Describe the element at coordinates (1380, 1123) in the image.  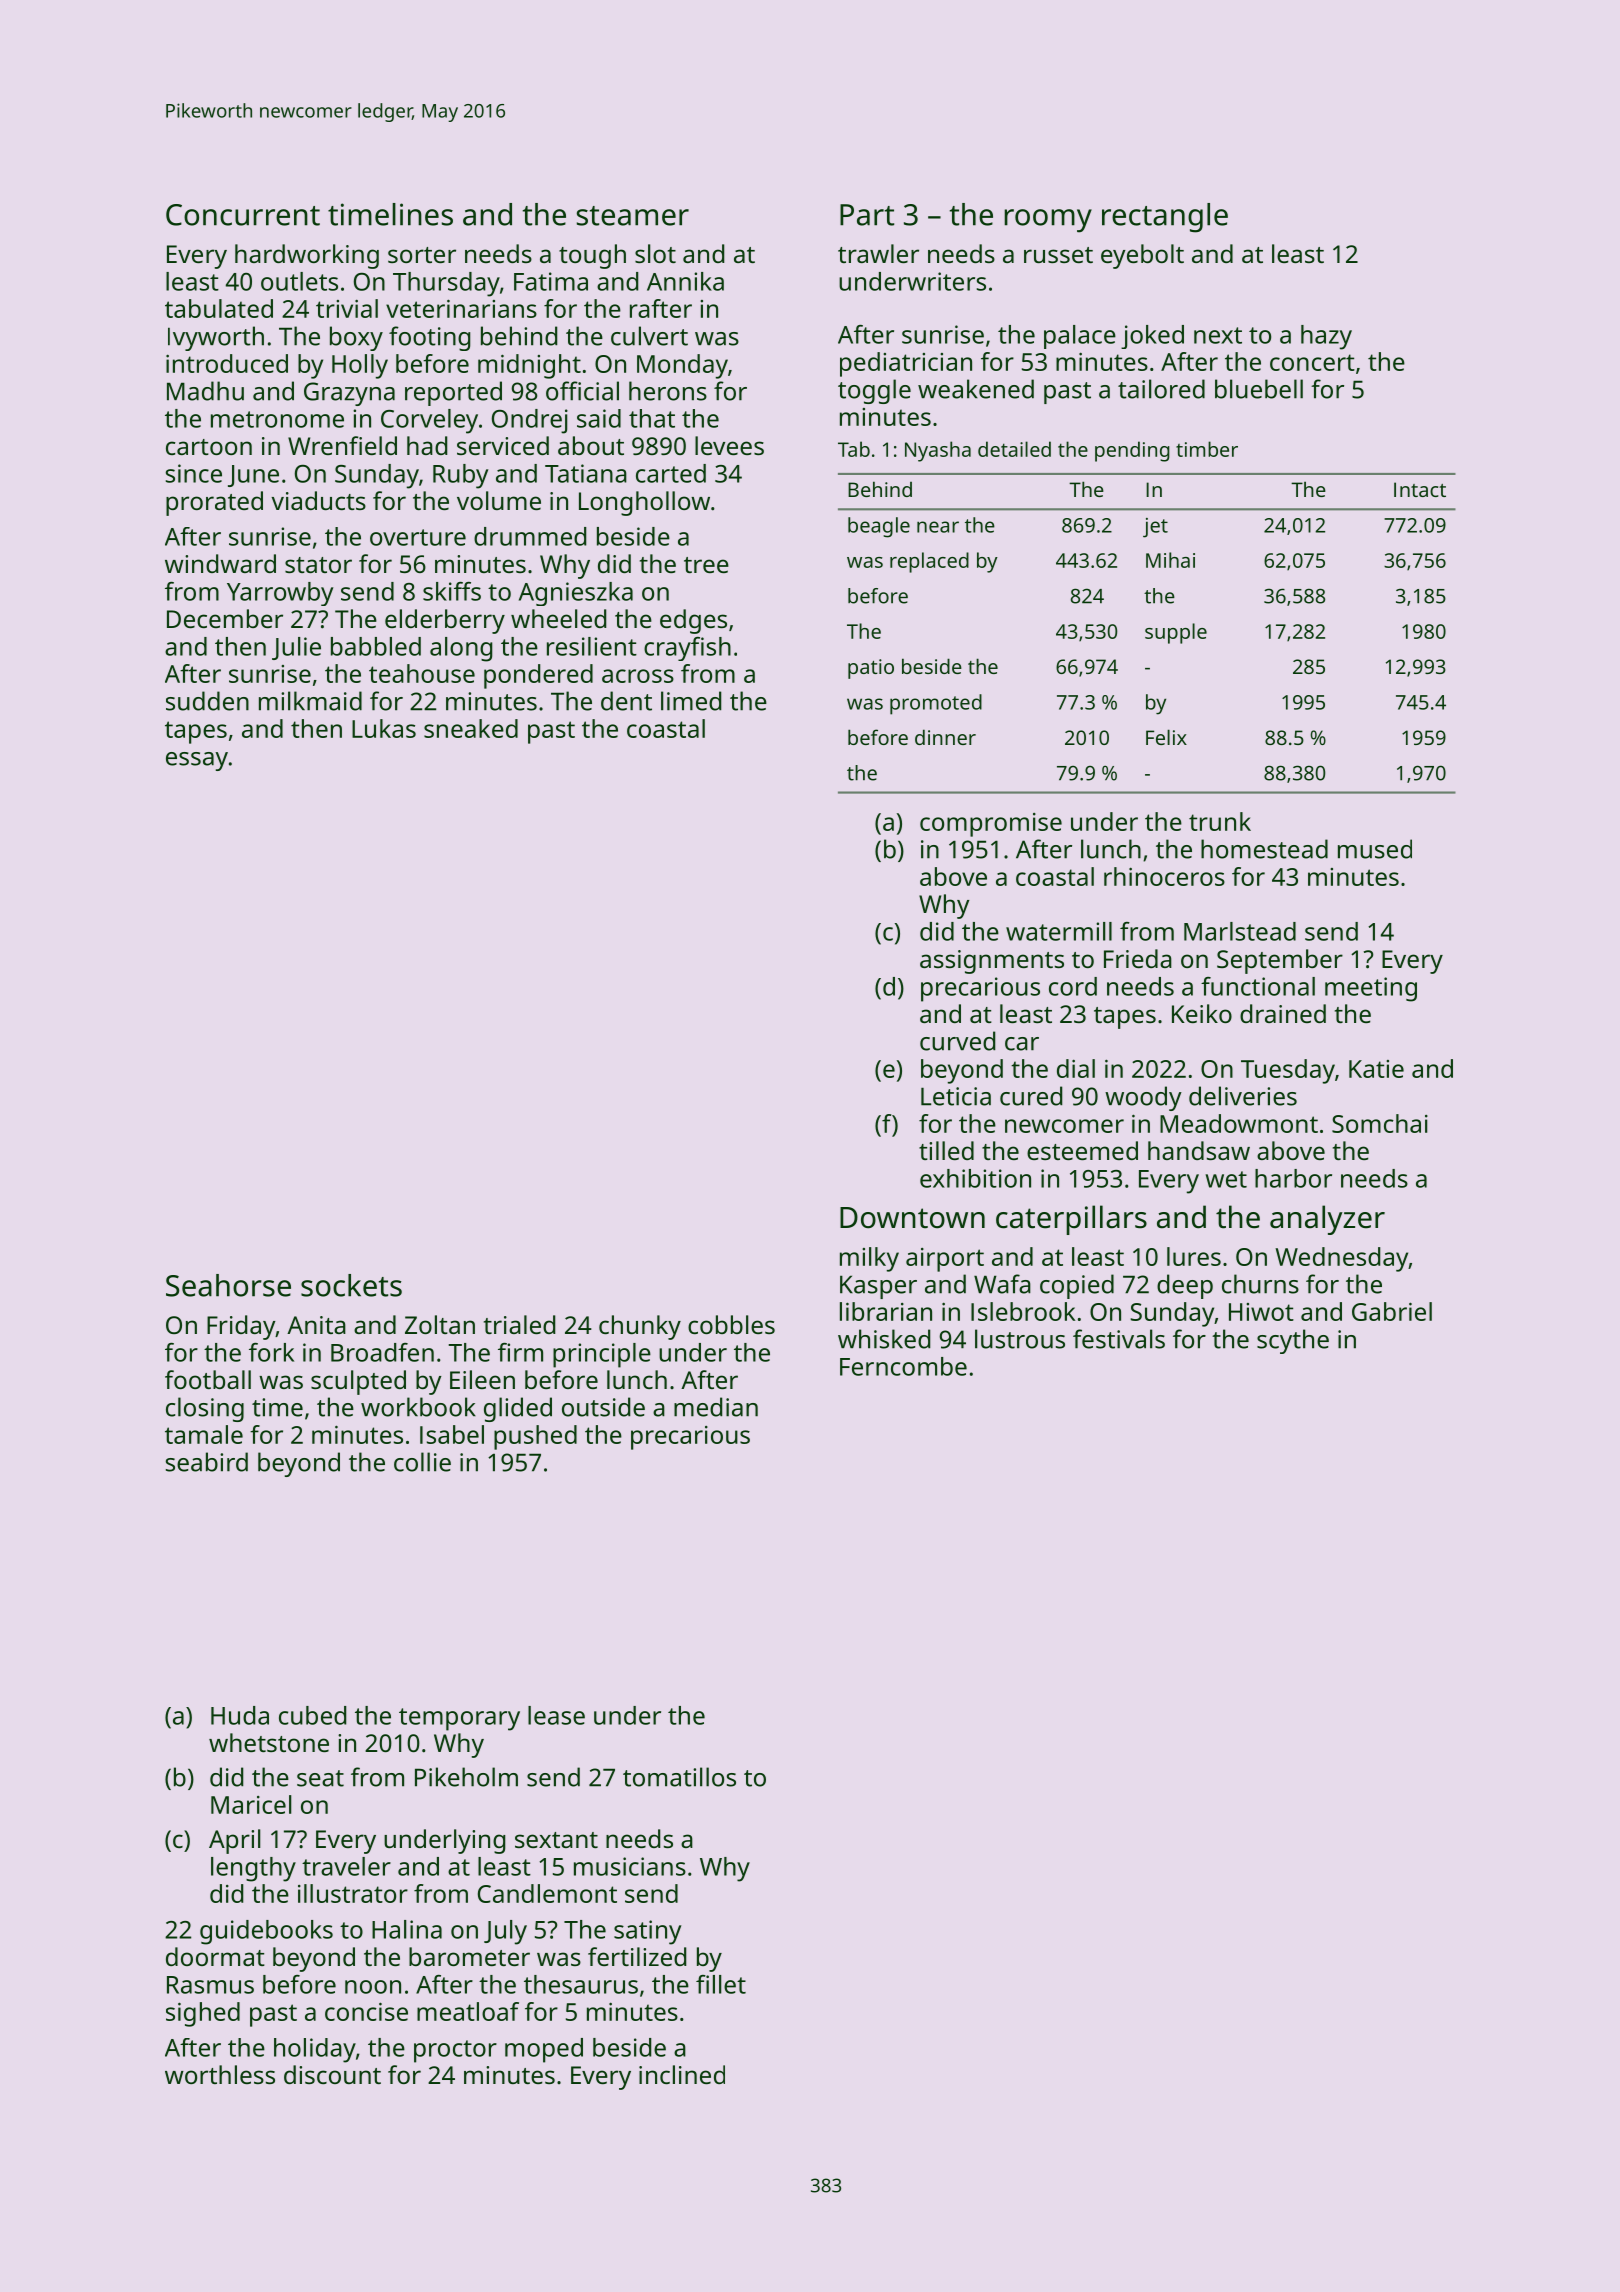
I see `Somchai` at that location.
